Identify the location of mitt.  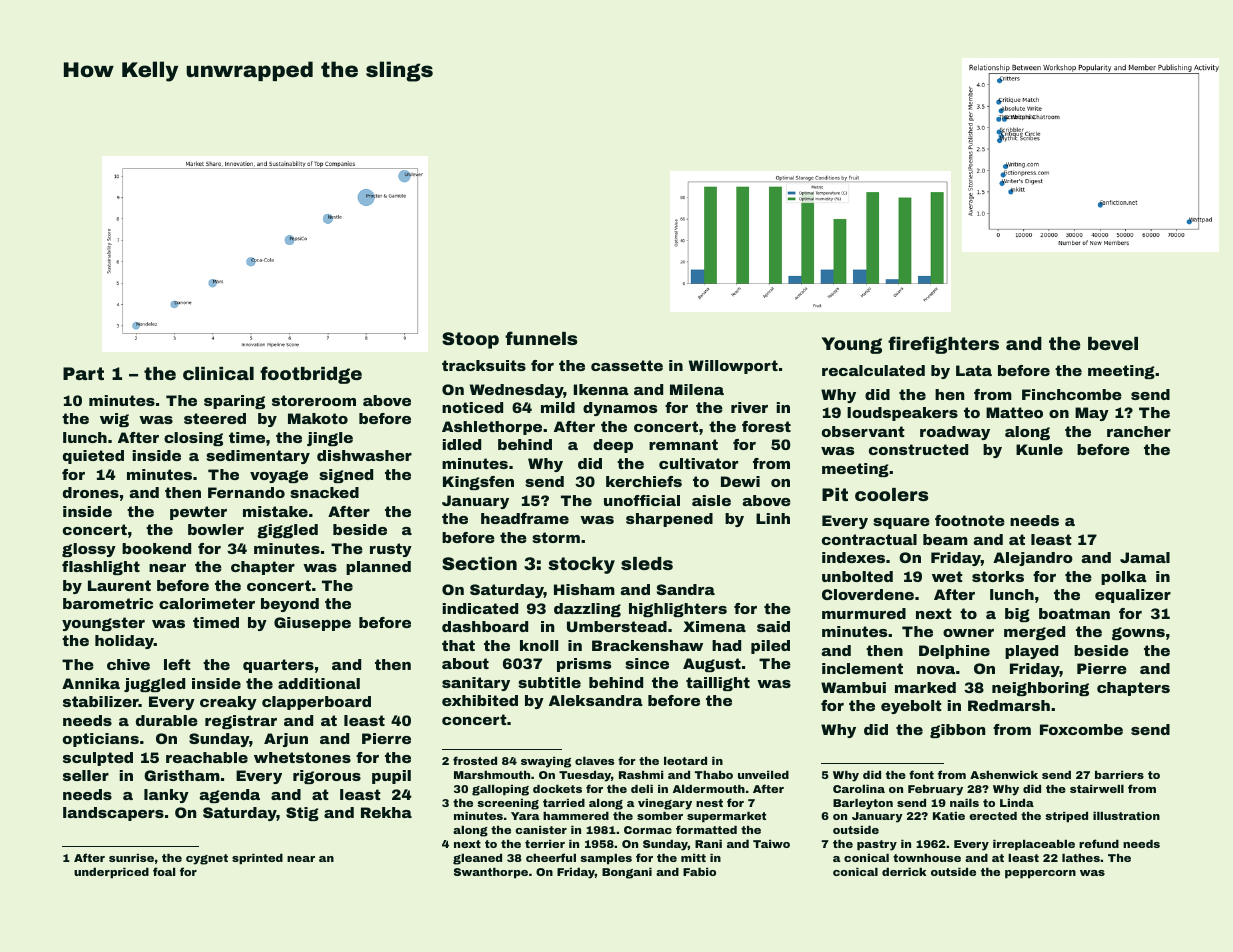
(693, 858).
